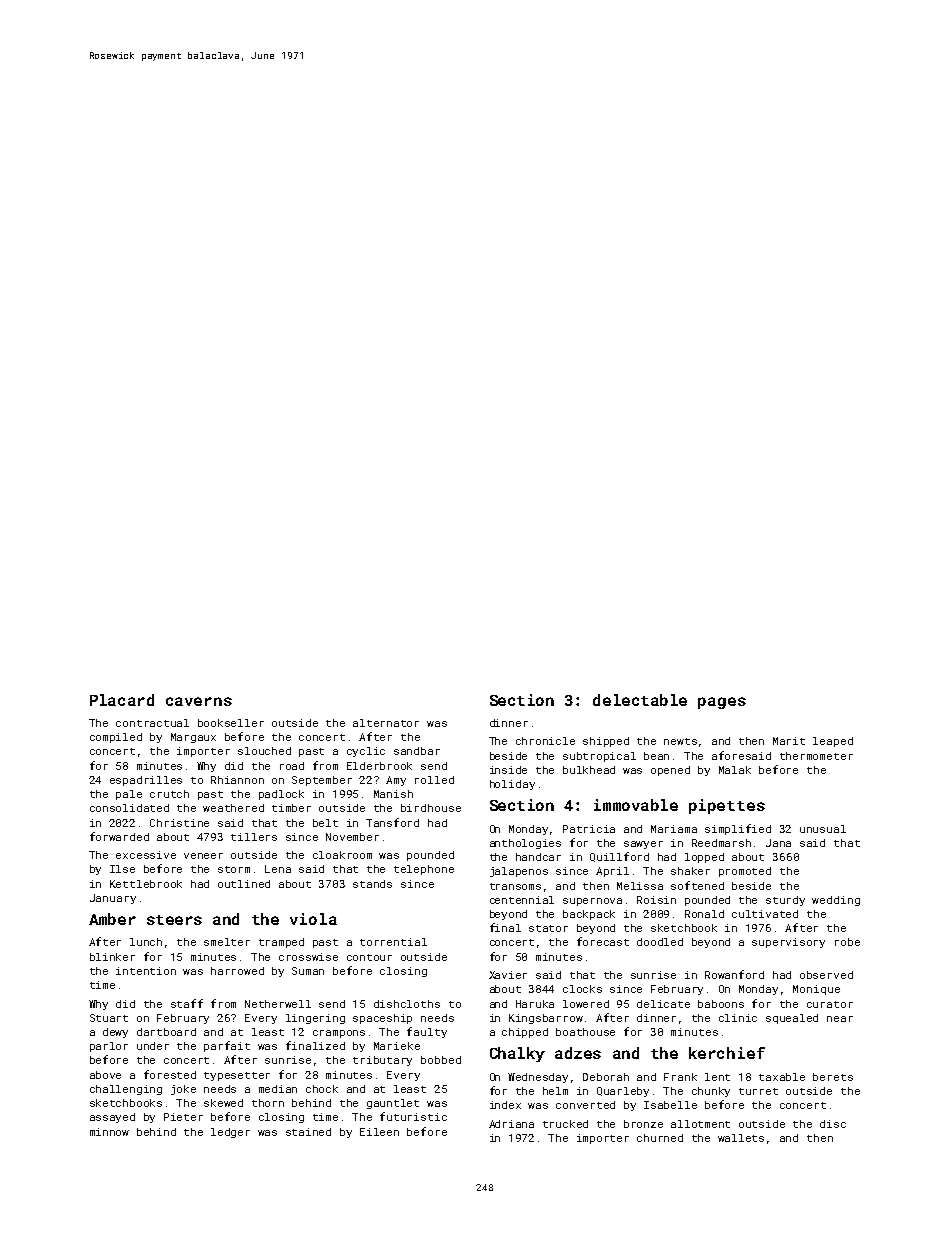 This document has height=1233, width=952. I want to click on spaceship, so click(382, 1019).
